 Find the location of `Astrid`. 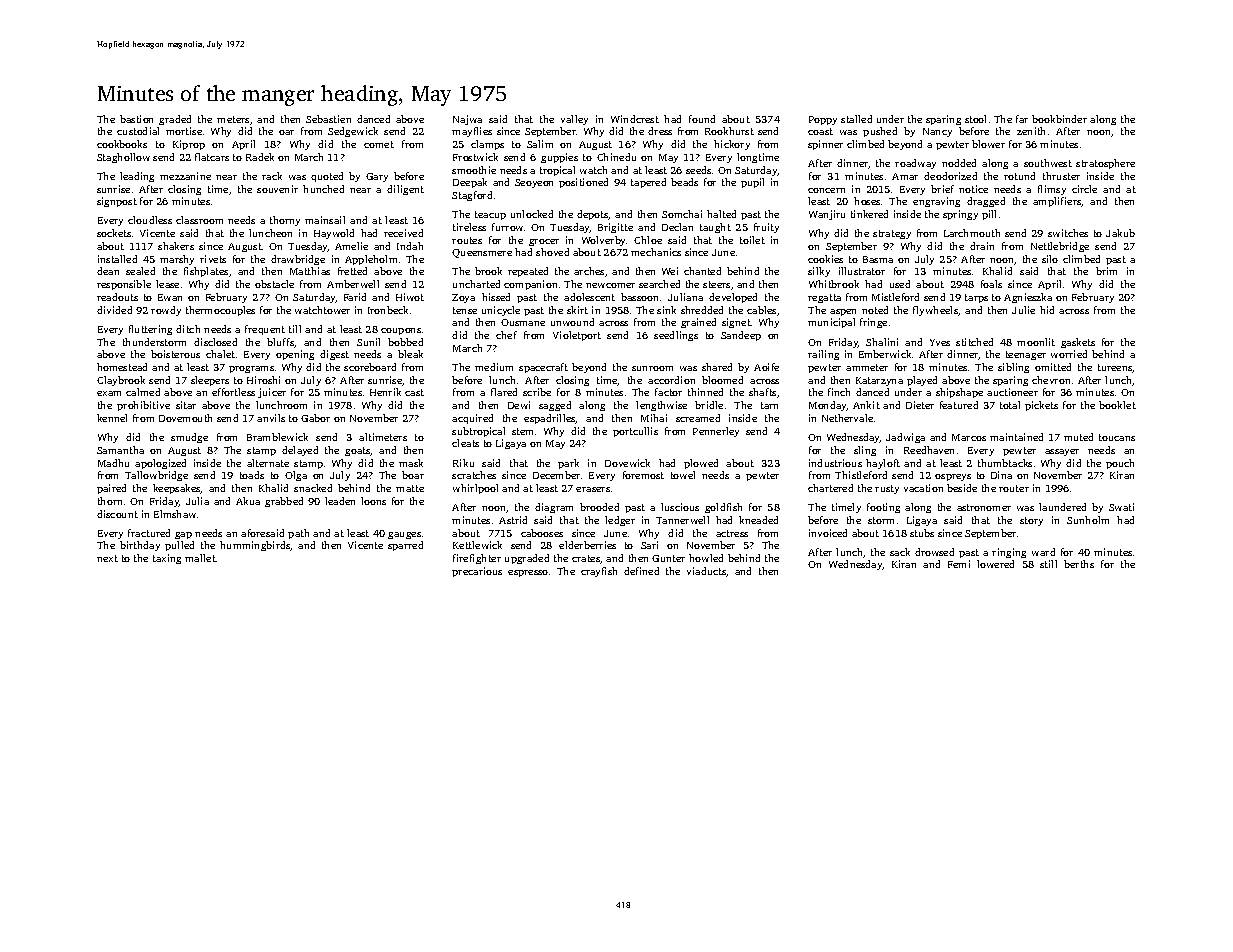

Astrid is located at coordinates (513, 520).
